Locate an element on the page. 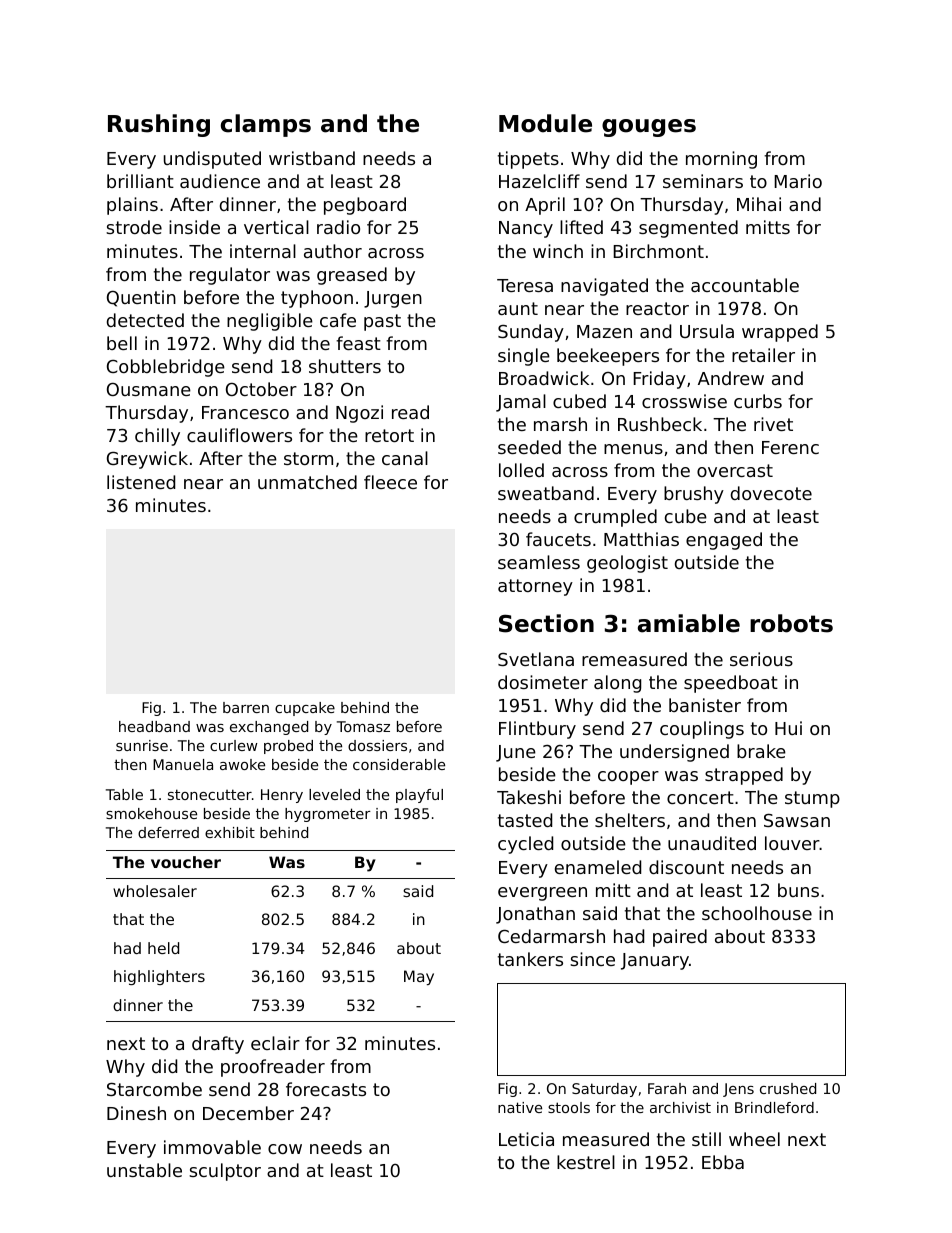  playful is located at coordinates (419, 796).
